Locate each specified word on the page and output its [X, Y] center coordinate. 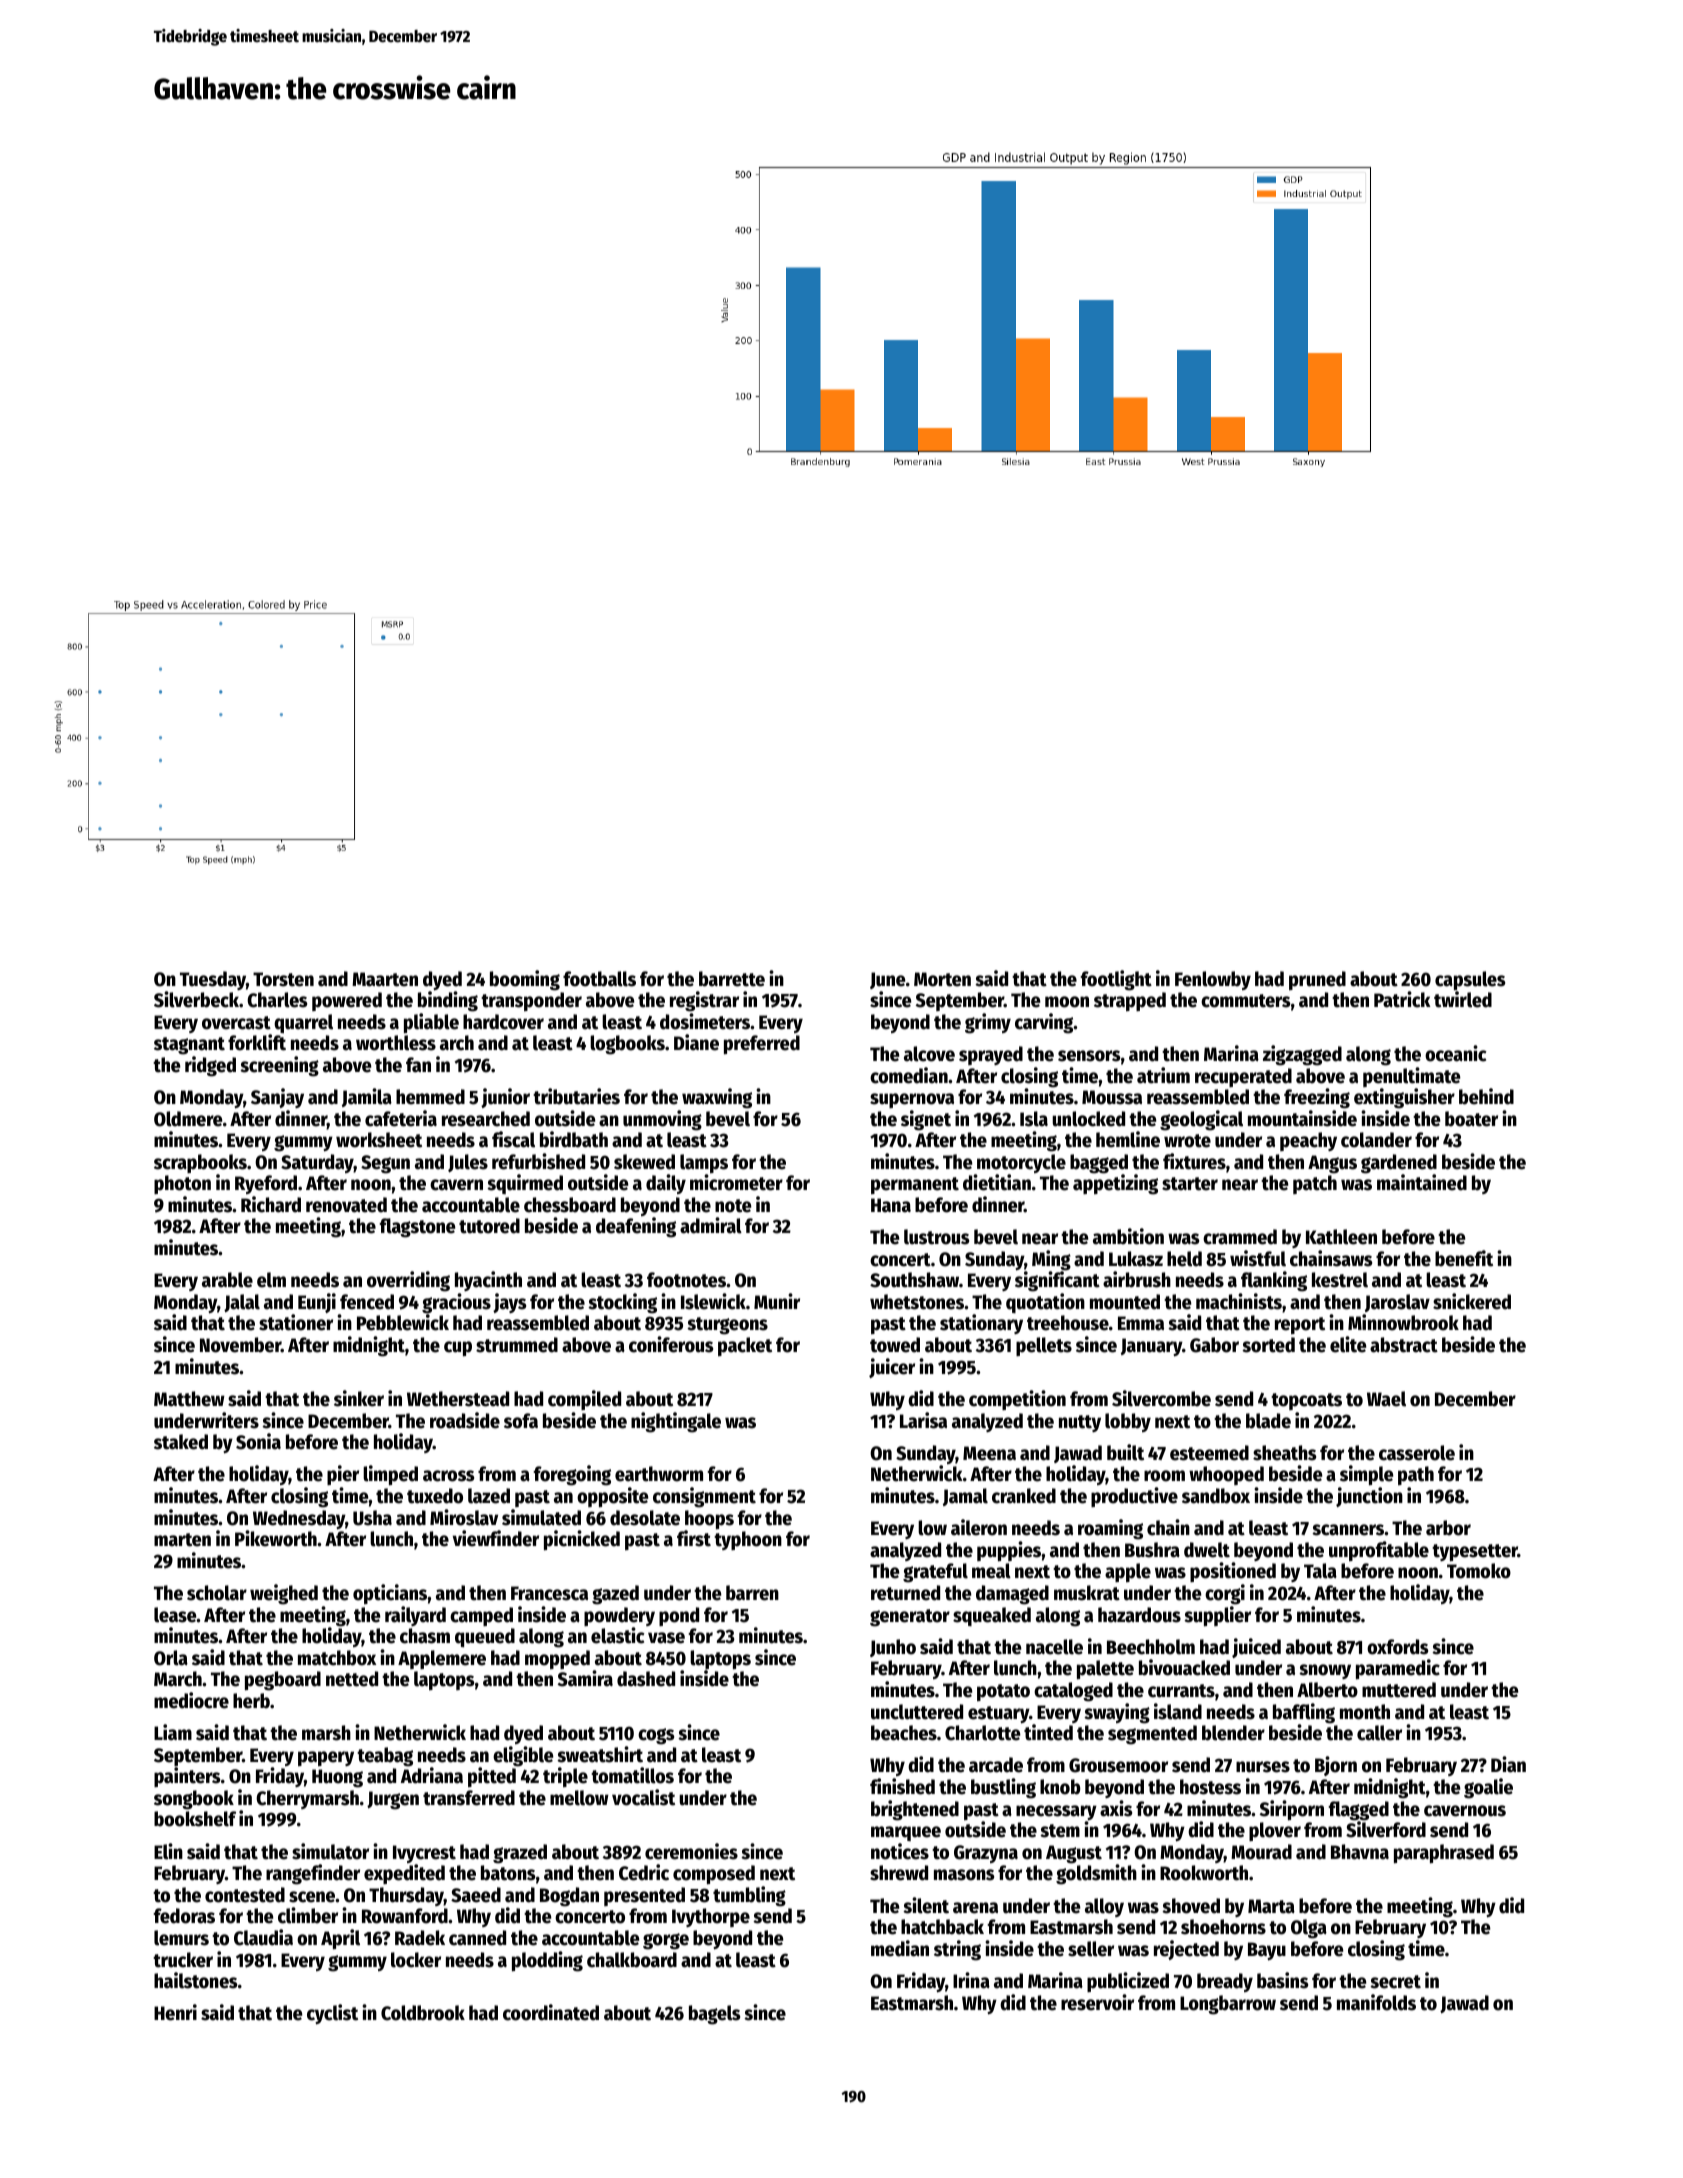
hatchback [942, 1927]
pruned [1317, 980]
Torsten [283, 979]
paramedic [1398, 1669]
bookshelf [195, 1819]
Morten [942, 979]
